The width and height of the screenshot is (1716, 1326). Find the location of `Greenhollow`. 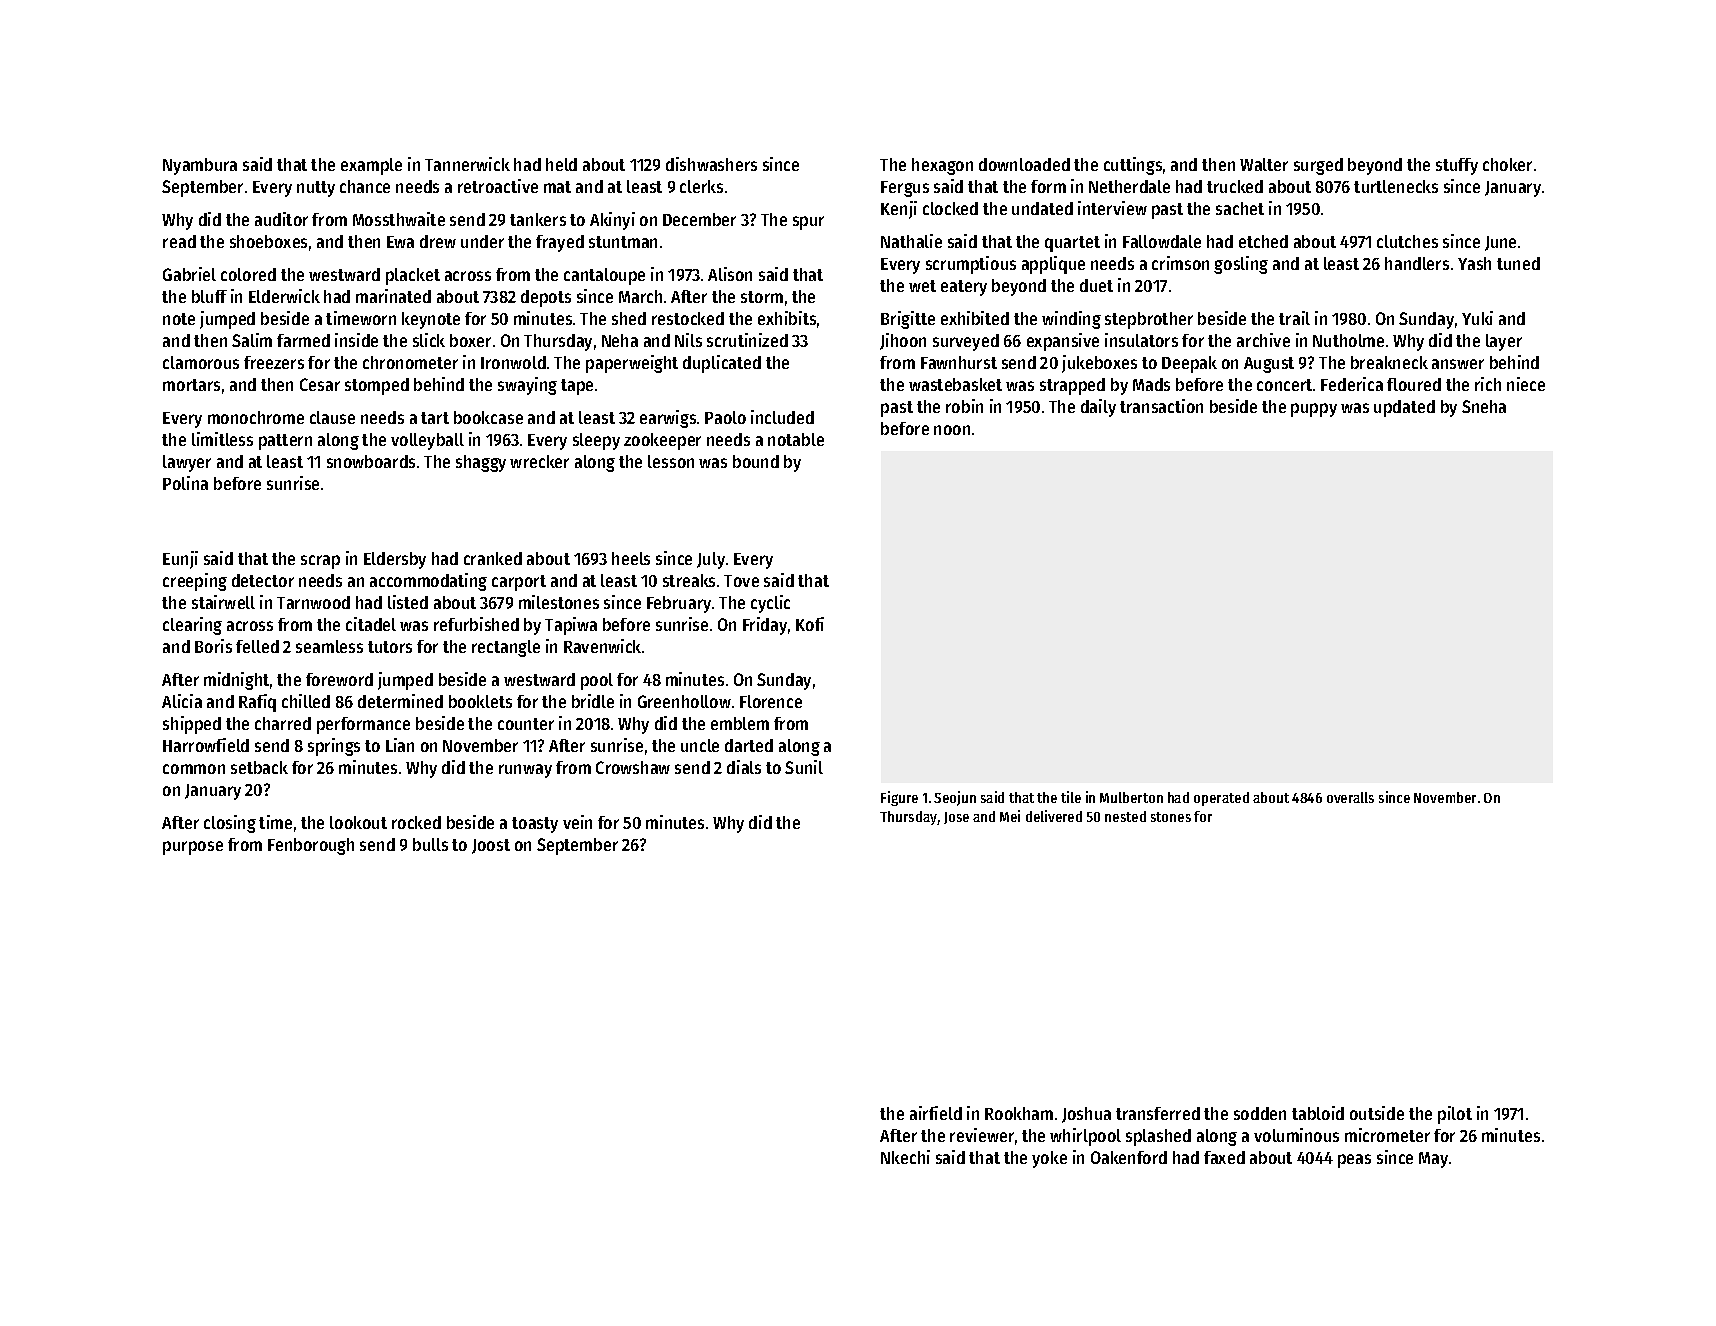

Greenhollow is located at coordinates (684, 701).
